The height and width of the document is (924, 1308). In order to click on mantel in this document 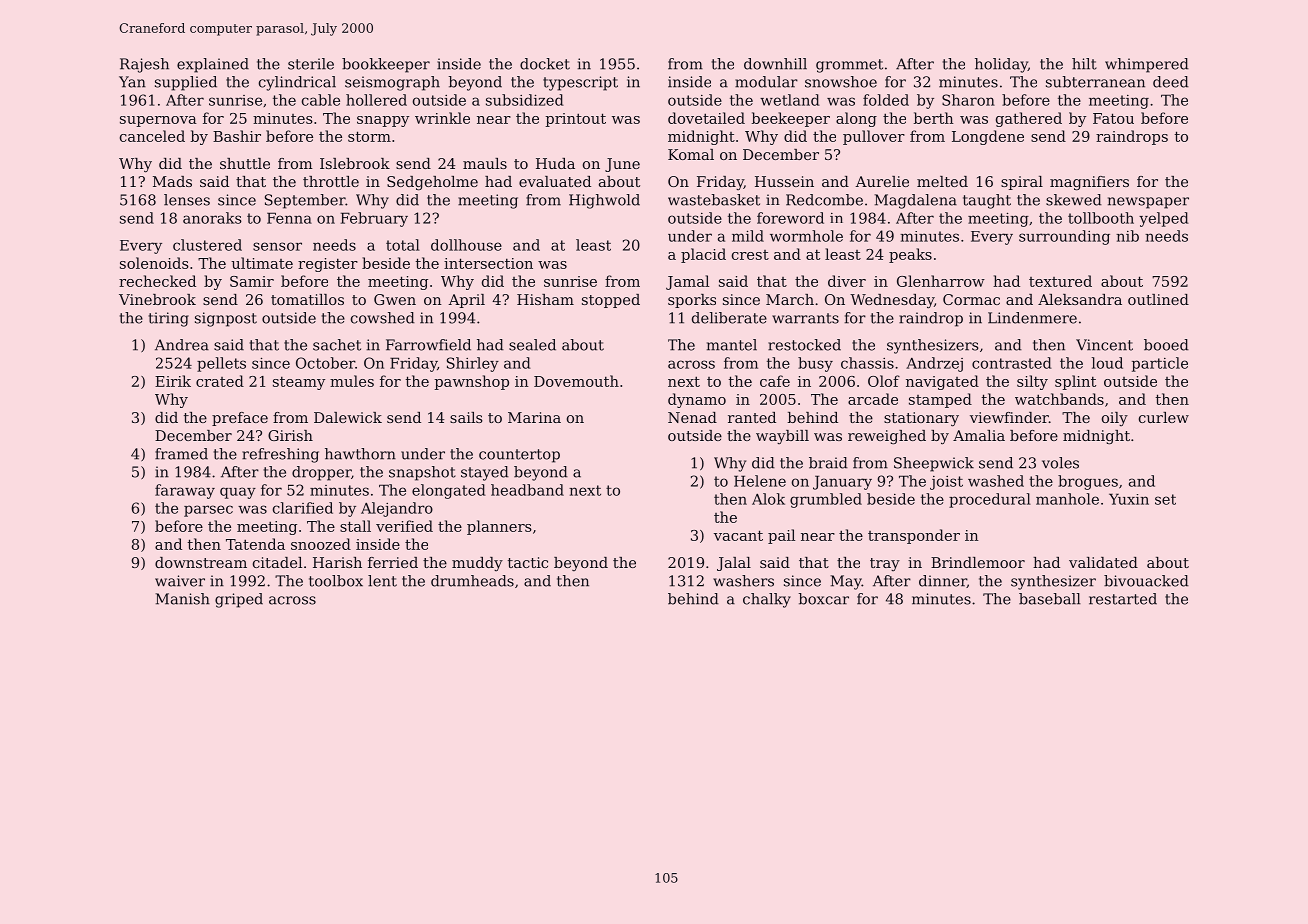, I will do `click(732, 345)`.
